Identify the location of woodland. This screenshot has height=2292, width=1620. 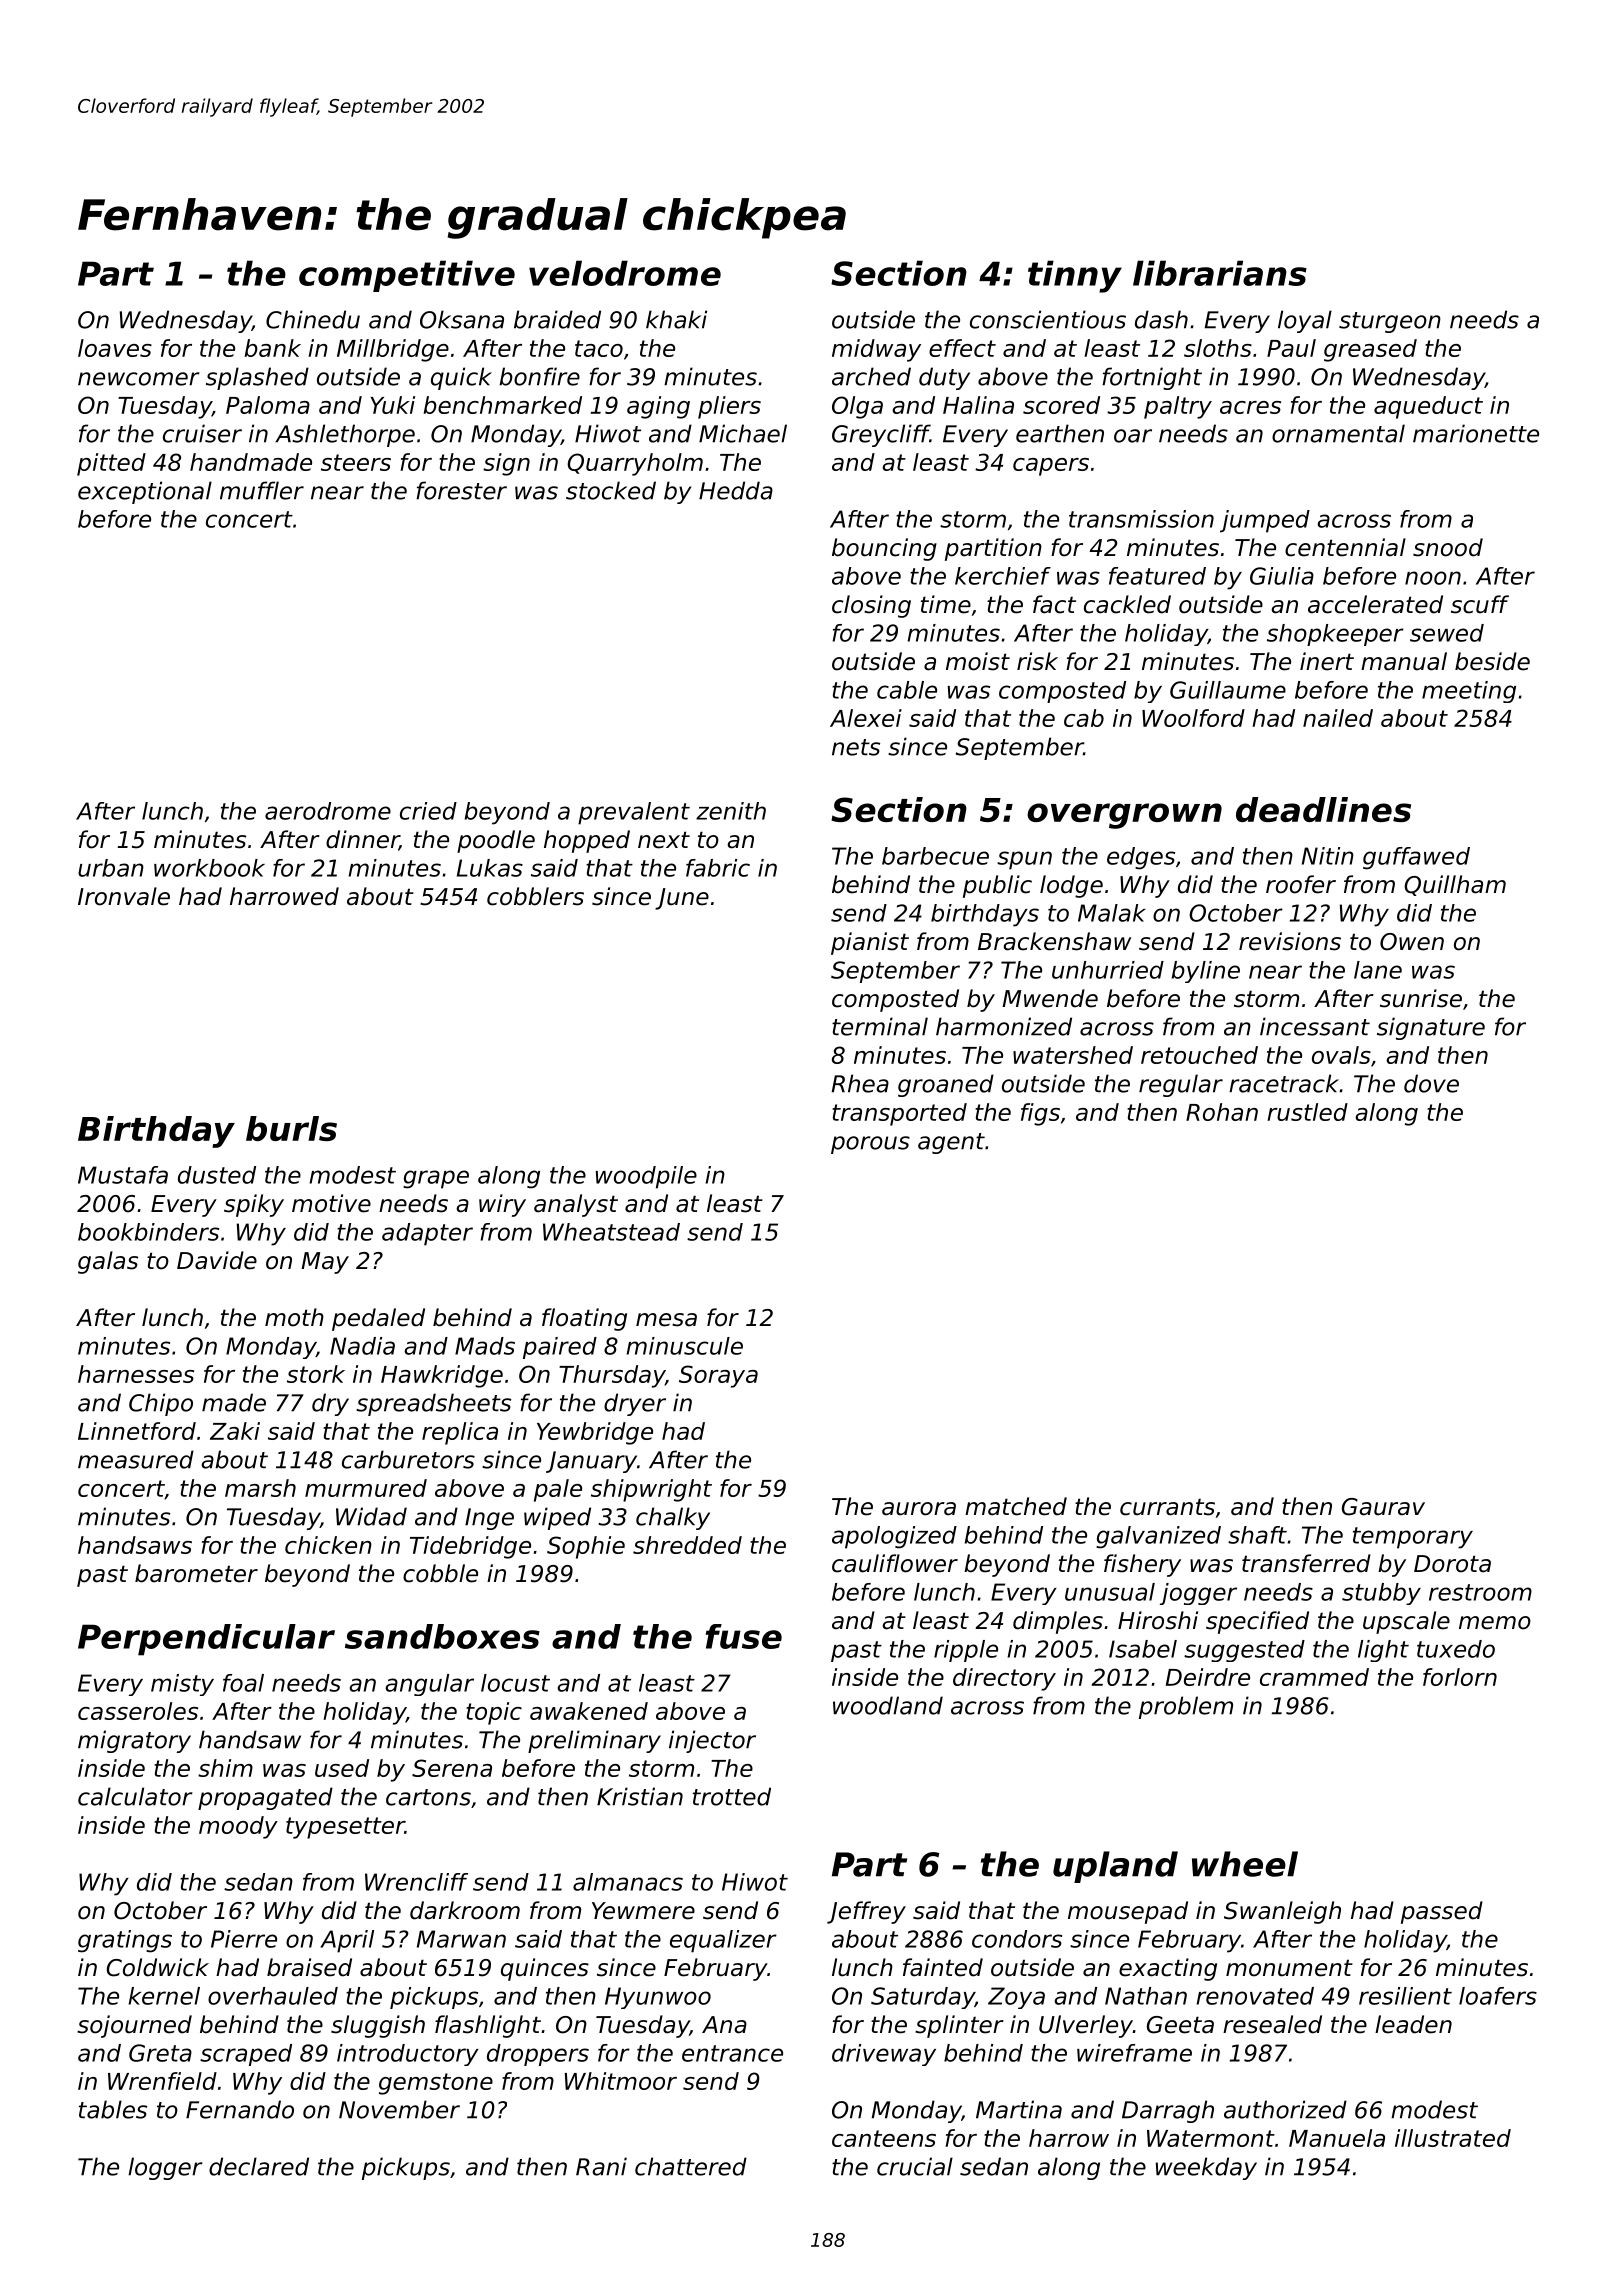
(888, 1705).
